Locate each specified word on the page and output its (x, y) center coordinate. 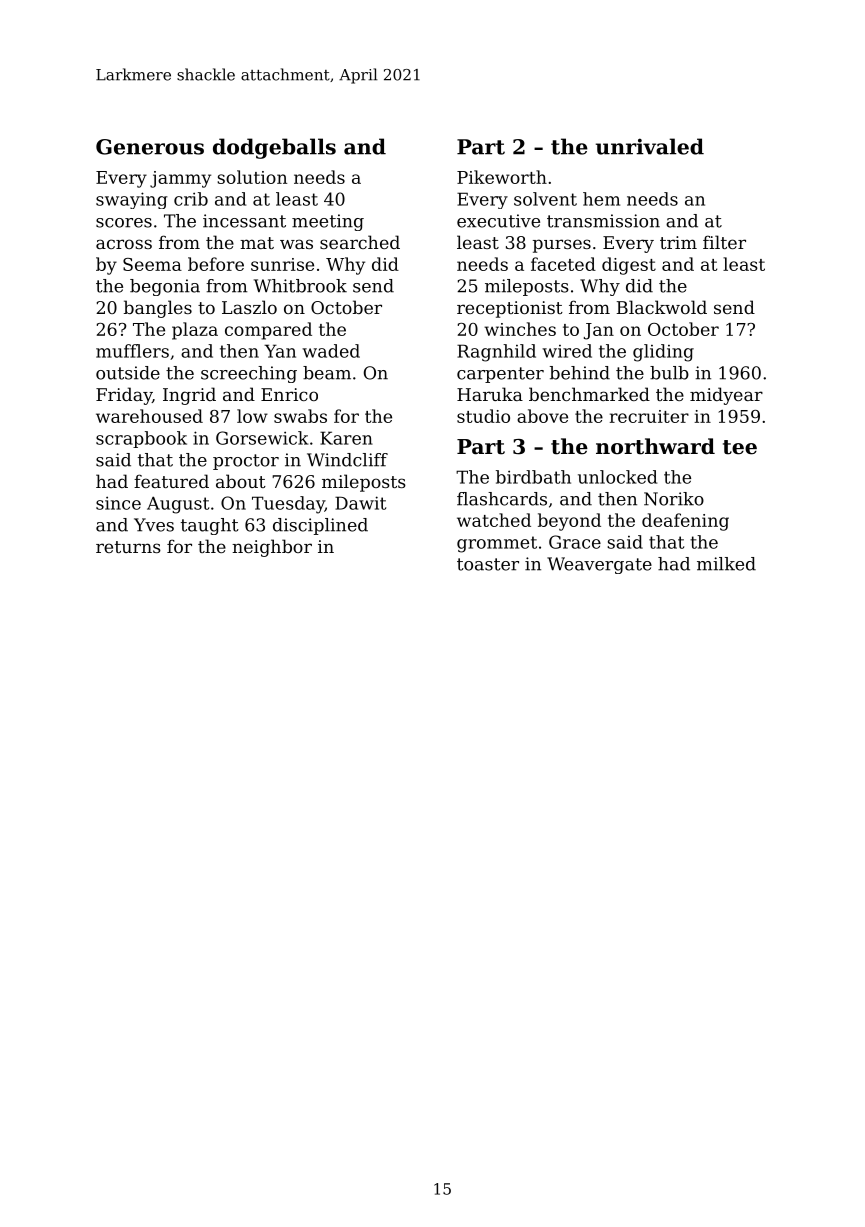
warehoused (149, 416)
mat (257, 243)
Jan (599, 331)
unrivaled (650, 146)
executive (498, 221)
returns (128, 547)
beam (327, 373)
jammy (180, 179)
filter (724, 242)
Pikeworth (502, 177)
